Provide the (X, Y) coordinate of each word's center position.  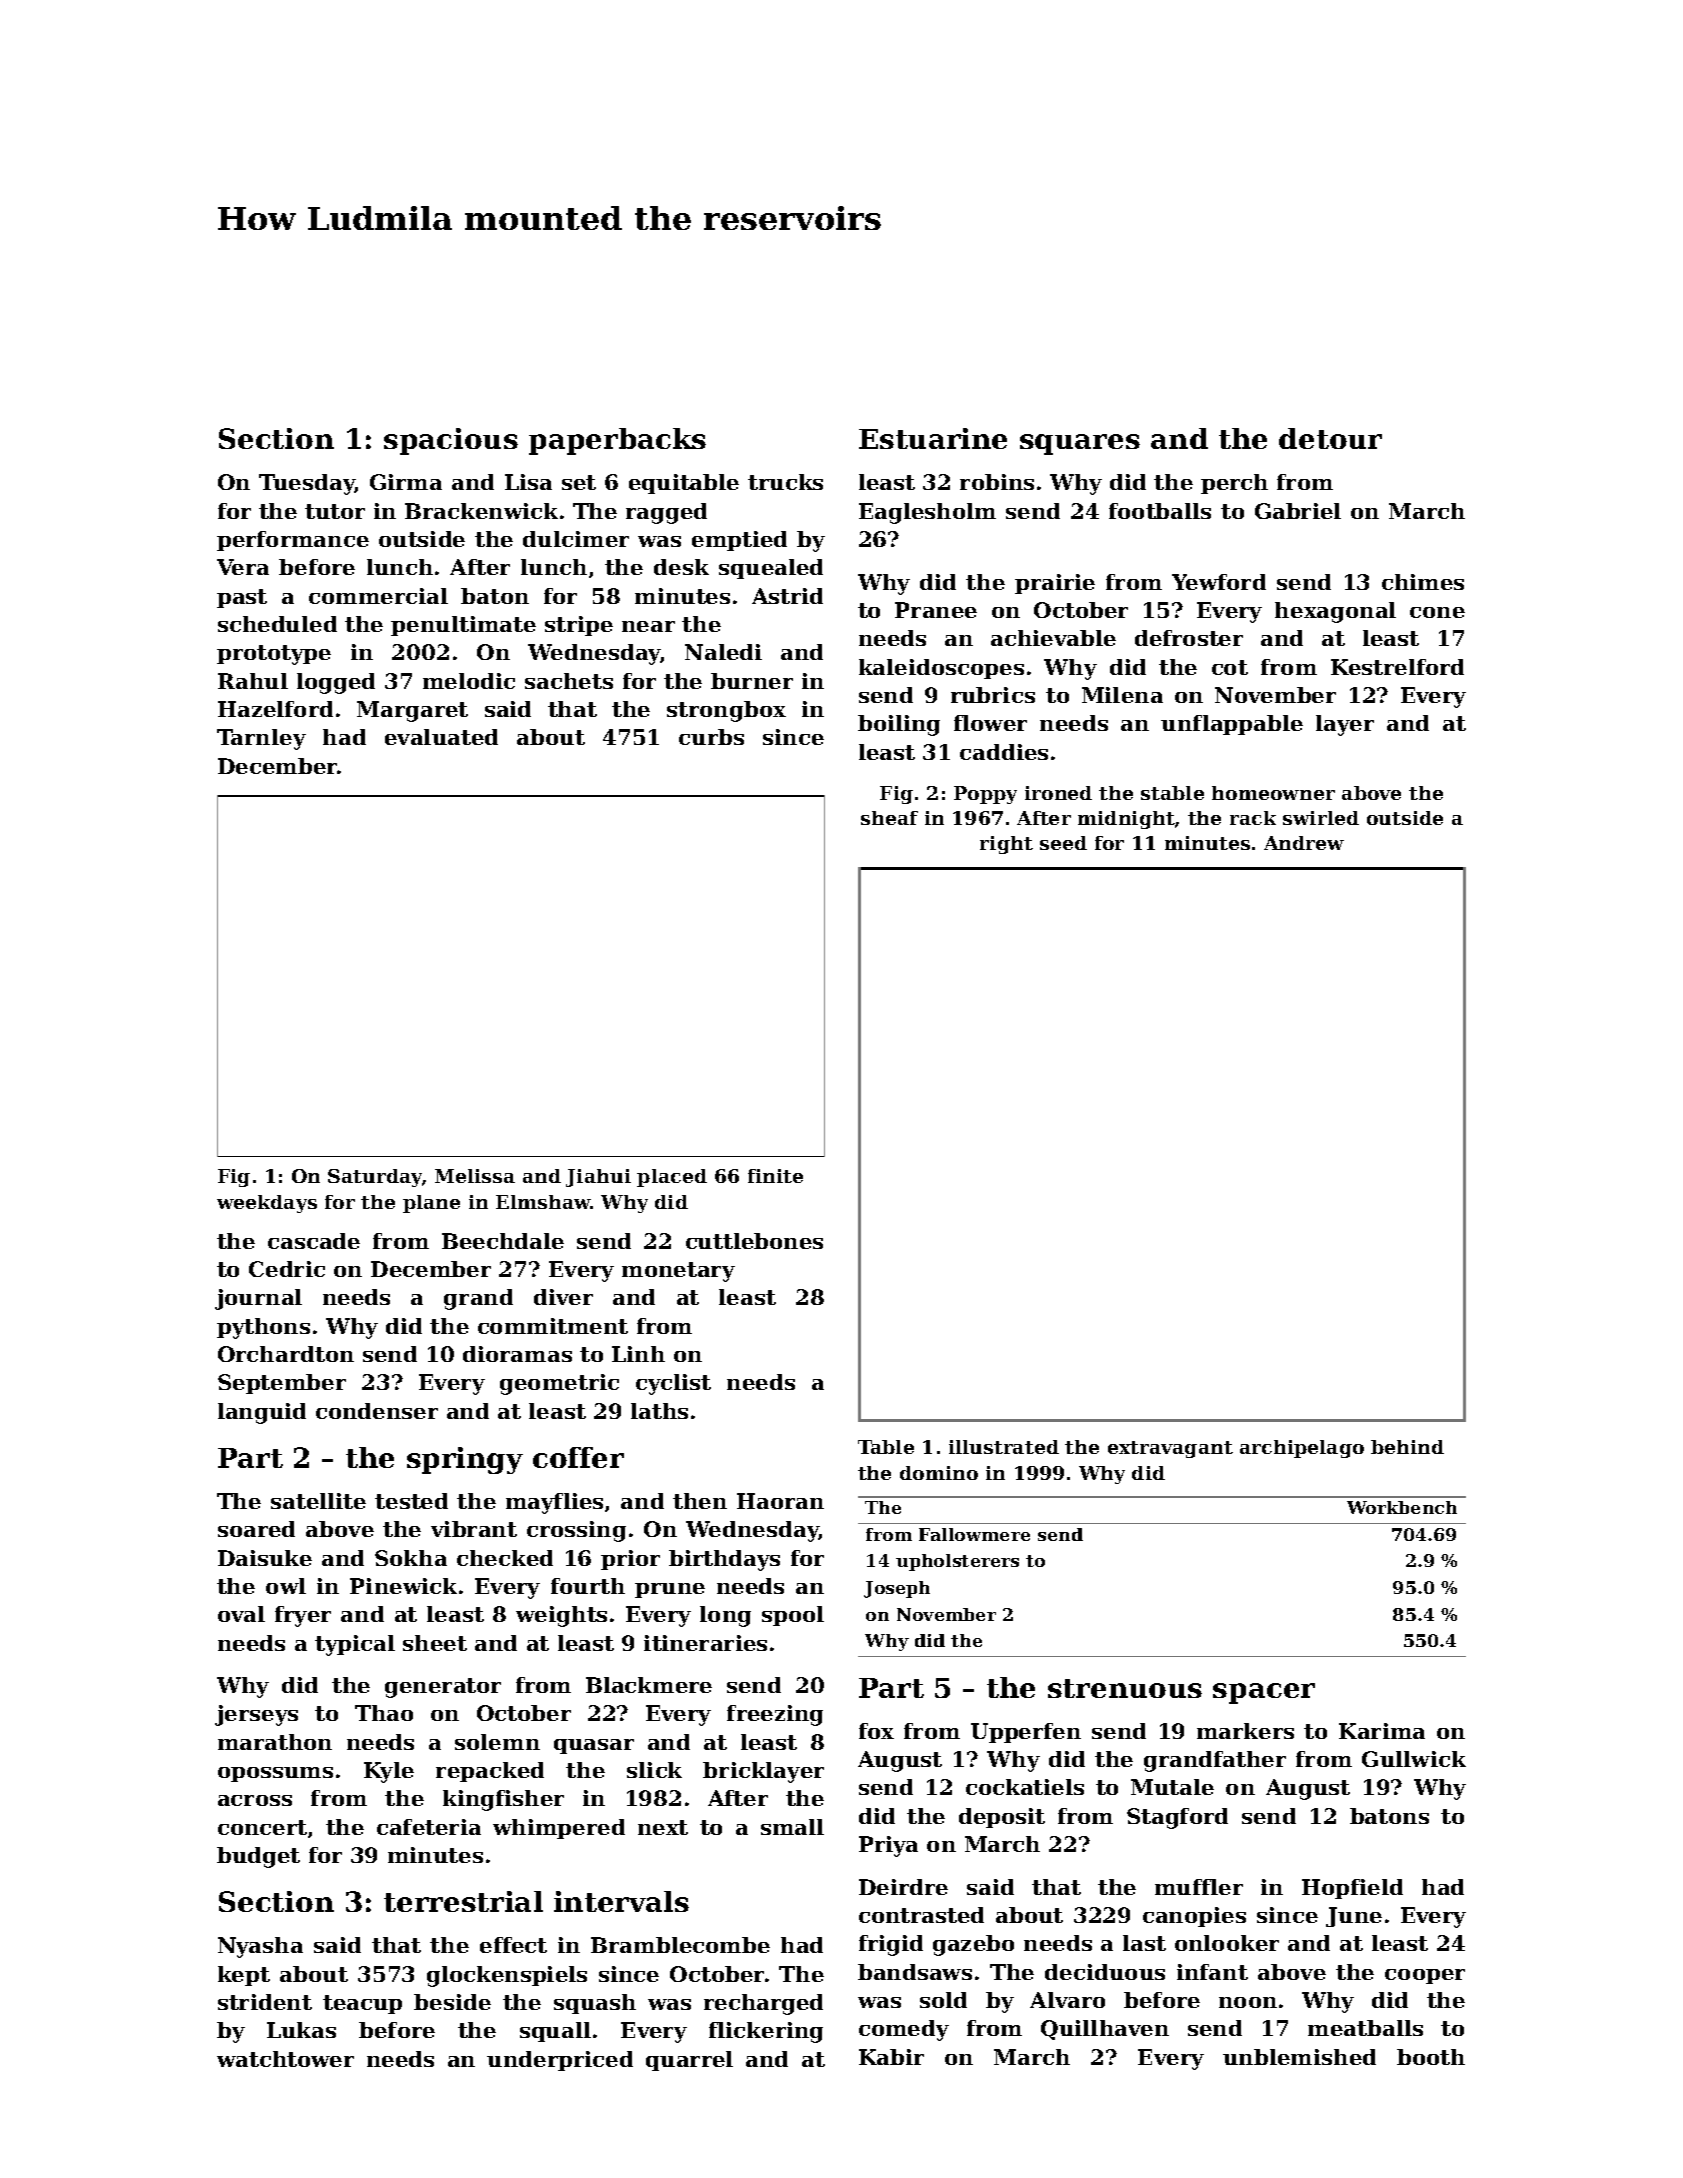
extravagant (1170, 1449)
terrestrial (463, 1901)
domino (939, 1473)
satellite (318, 1501)
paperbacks (617, 441)
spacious (451, 441)
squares (1080, 444)
